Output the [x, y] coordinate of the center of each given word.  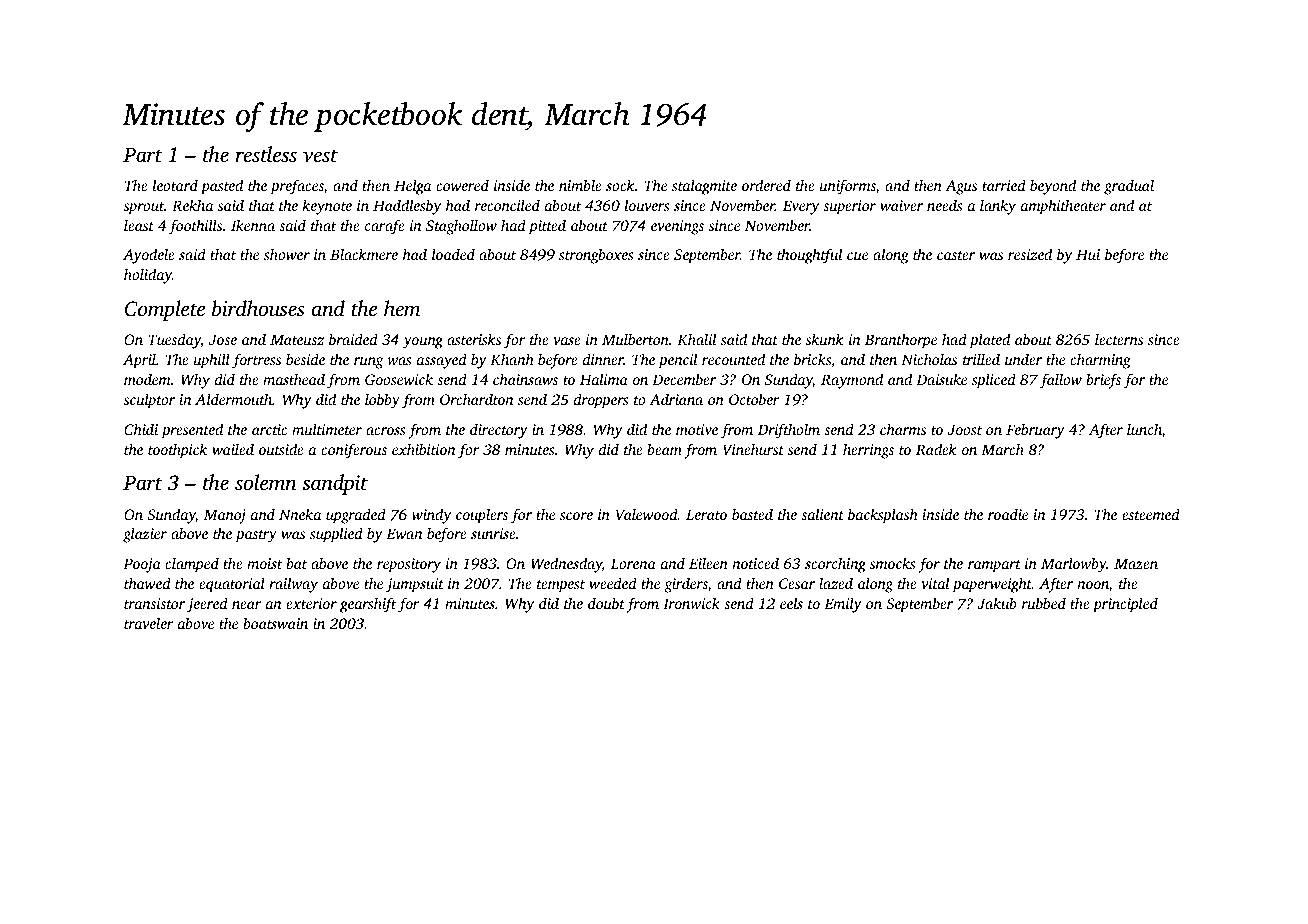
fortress [256, 361]
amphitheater [1063, 207]
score [576, 516]
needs [945, 205]
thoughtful [809, 256]
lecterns [1119, 339]
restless [266, 154]
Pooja [142, 565]
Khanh [512, 359]
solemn [266, 482]
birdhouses [258, 308]
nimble [580, 185]
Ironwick [691, 603]
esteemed [1151, 514]
